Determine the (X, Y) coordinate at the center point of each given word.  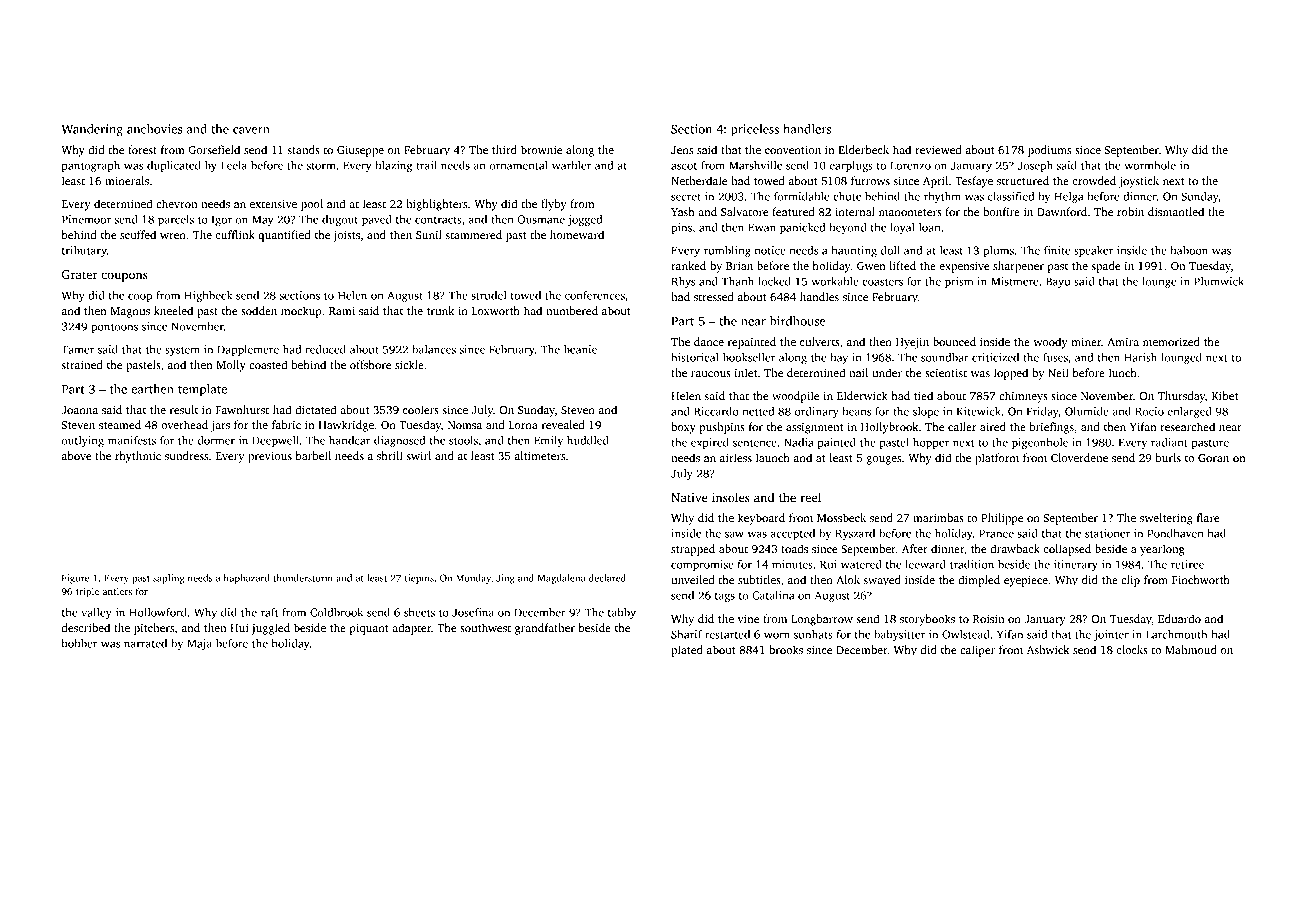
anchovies (154, 129)
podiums (1049, 151)
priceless (755, 130)
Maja (199, 644)
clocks (1132, 649)
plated (687, 651)
